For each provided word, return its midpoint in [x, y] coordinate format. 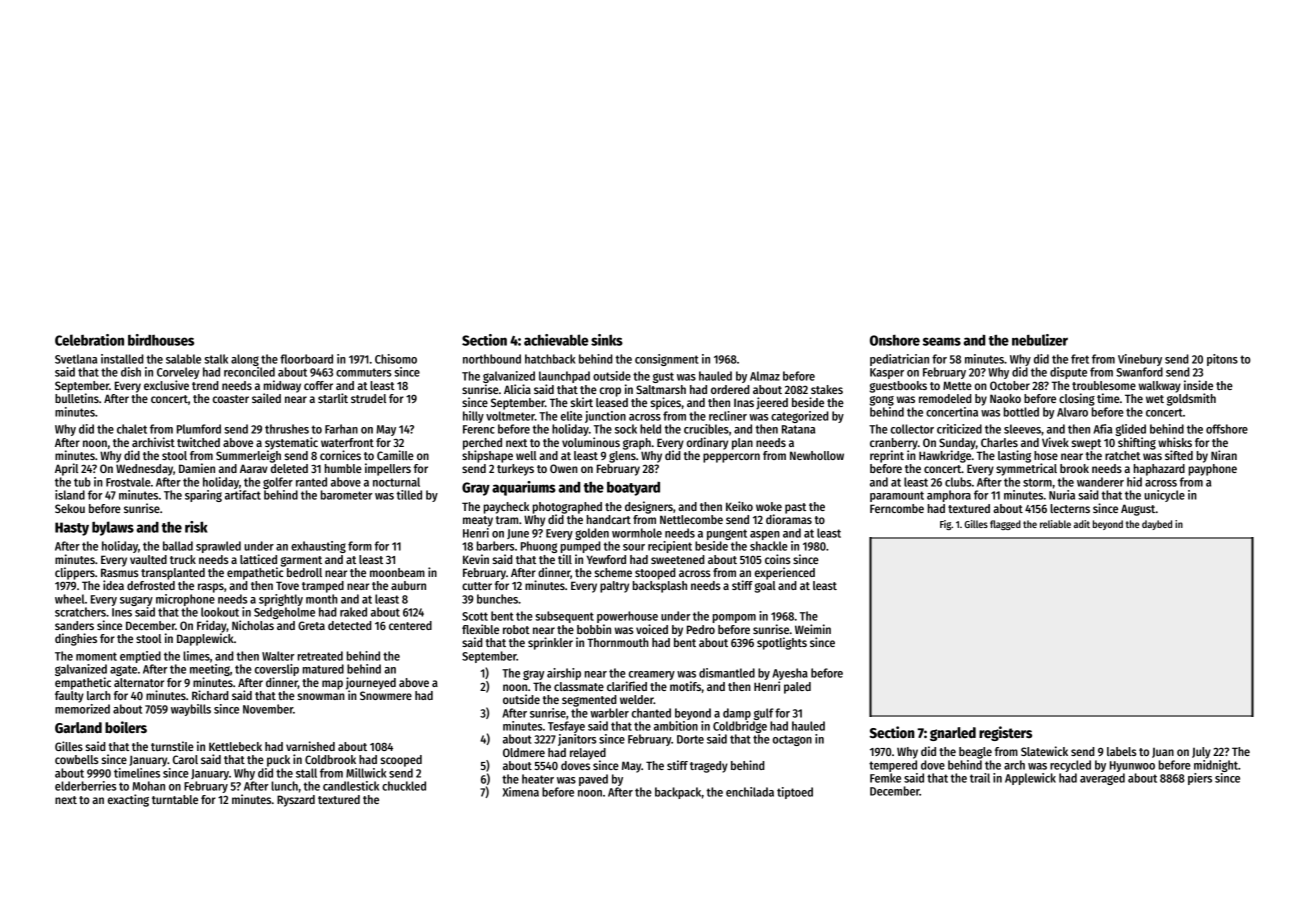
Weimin [813, 629]
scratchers [80, 612]
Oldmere [524, 752]
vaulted [148, 559]
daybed [1157, 525]
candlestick [351, 786]
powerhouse [627, 617]
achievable [556, 340]
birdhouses [161, 340]
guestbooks [898, 387]
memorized [82, 709]
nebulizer [1040, 340]
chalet [132, 429]
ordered [730, 389]
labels [1121, 751]
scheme [613, 572]
